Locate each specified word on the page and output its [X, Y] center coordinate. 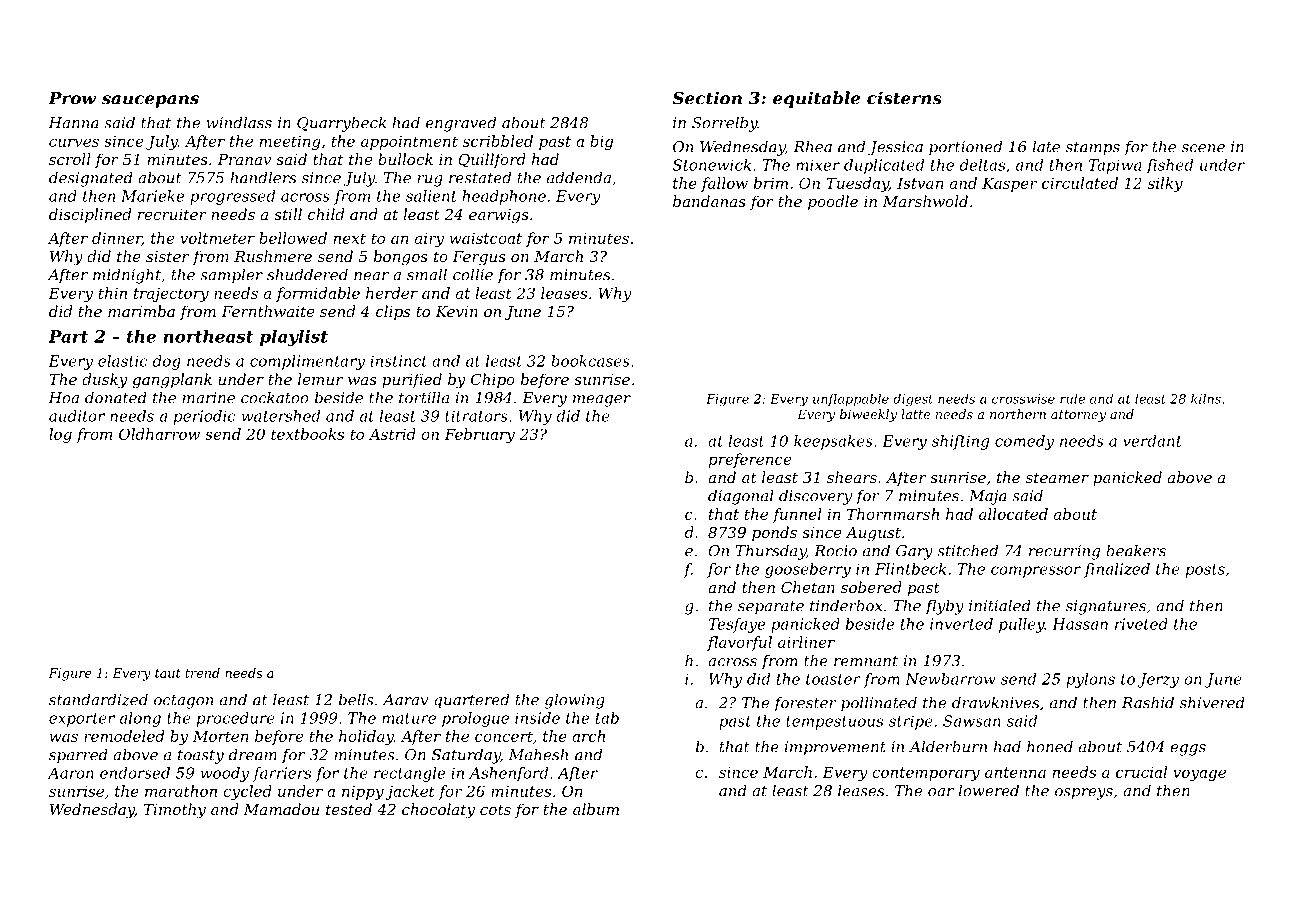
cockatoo [275, 397]
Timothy [175, 811]
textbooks [307, 434]
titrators [476, 416]
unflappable [851, 399]
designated [91, 179]
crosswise [1023, 399]
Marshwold [925, 201]
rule [1072, 398]
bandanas [709, 201]
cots [495, 809]
